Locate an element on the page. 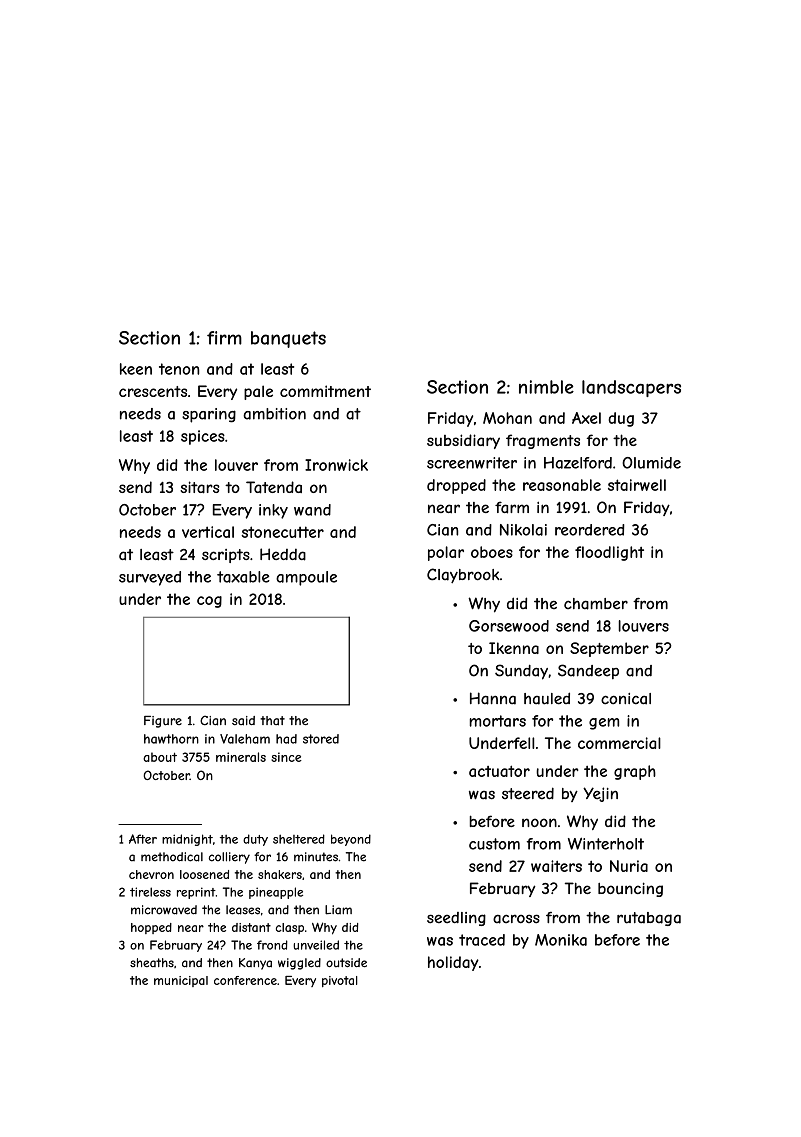 The width and height of the document is (801, 1137). municipal is located at coordinates (181, 981).
